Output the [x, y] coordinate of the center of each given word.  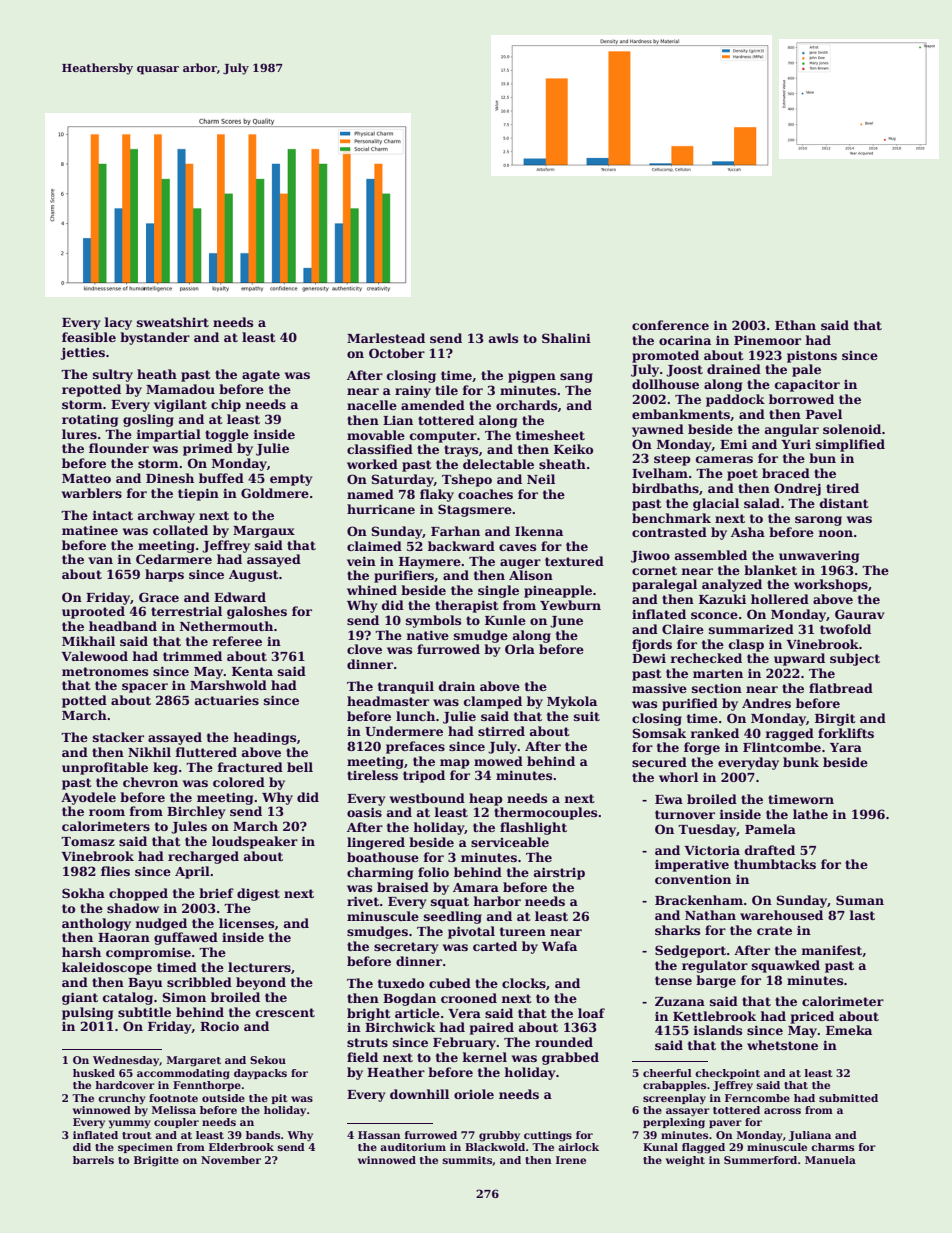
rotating [90, 420]
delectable [498, 464]
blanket [770, 570]
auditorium [413, 1147]
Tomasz [88, 841]
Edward [240, 597]
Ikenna [539, 531]
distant [844, 503]
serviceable [510, 842]
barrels [93, 1160]
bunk [801, 762]
